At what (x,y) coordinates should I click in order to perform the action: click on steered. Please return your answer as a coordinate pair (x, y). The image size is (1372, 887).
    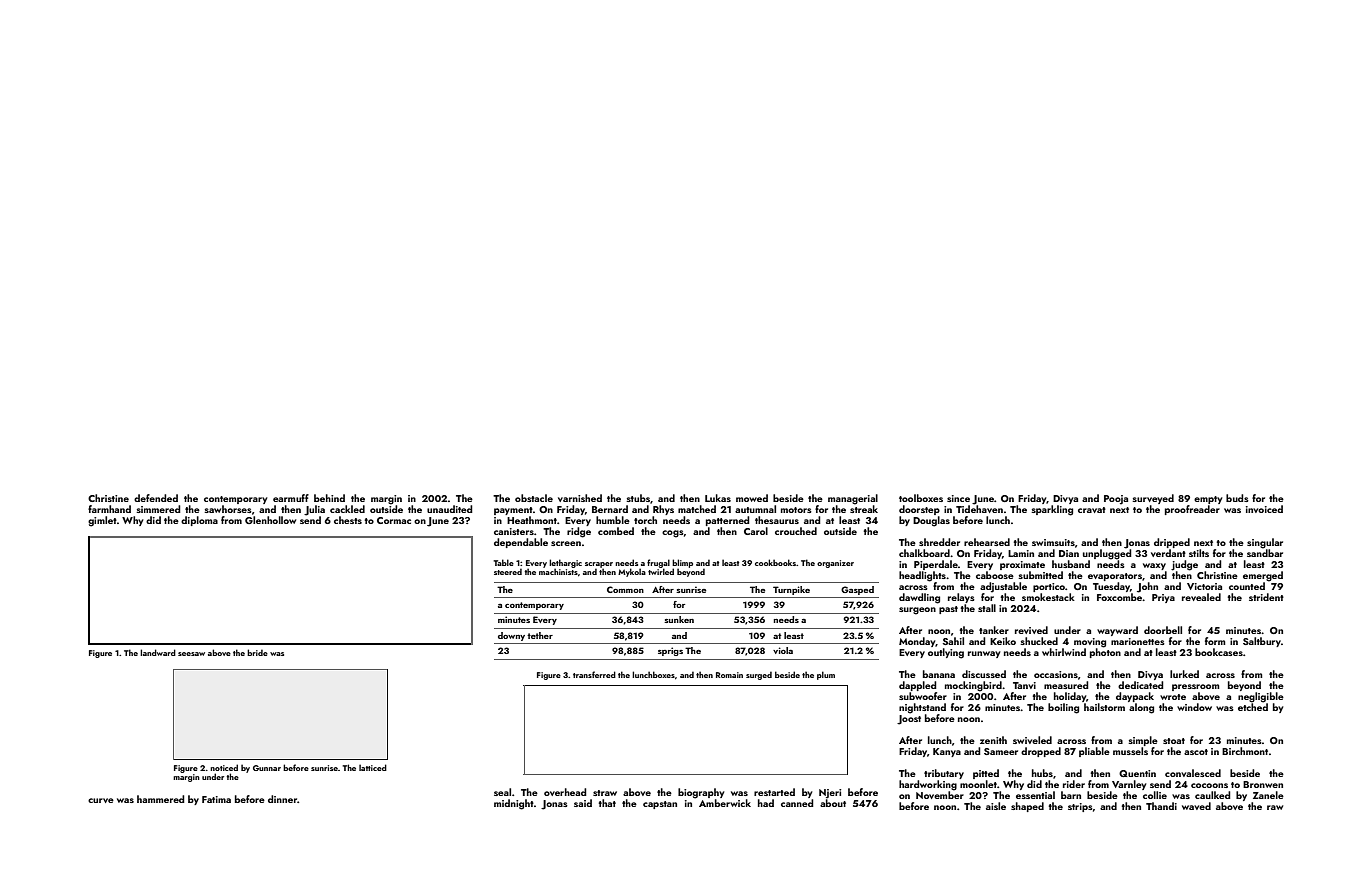
    Looking at the image, I should click on (508, 571).
